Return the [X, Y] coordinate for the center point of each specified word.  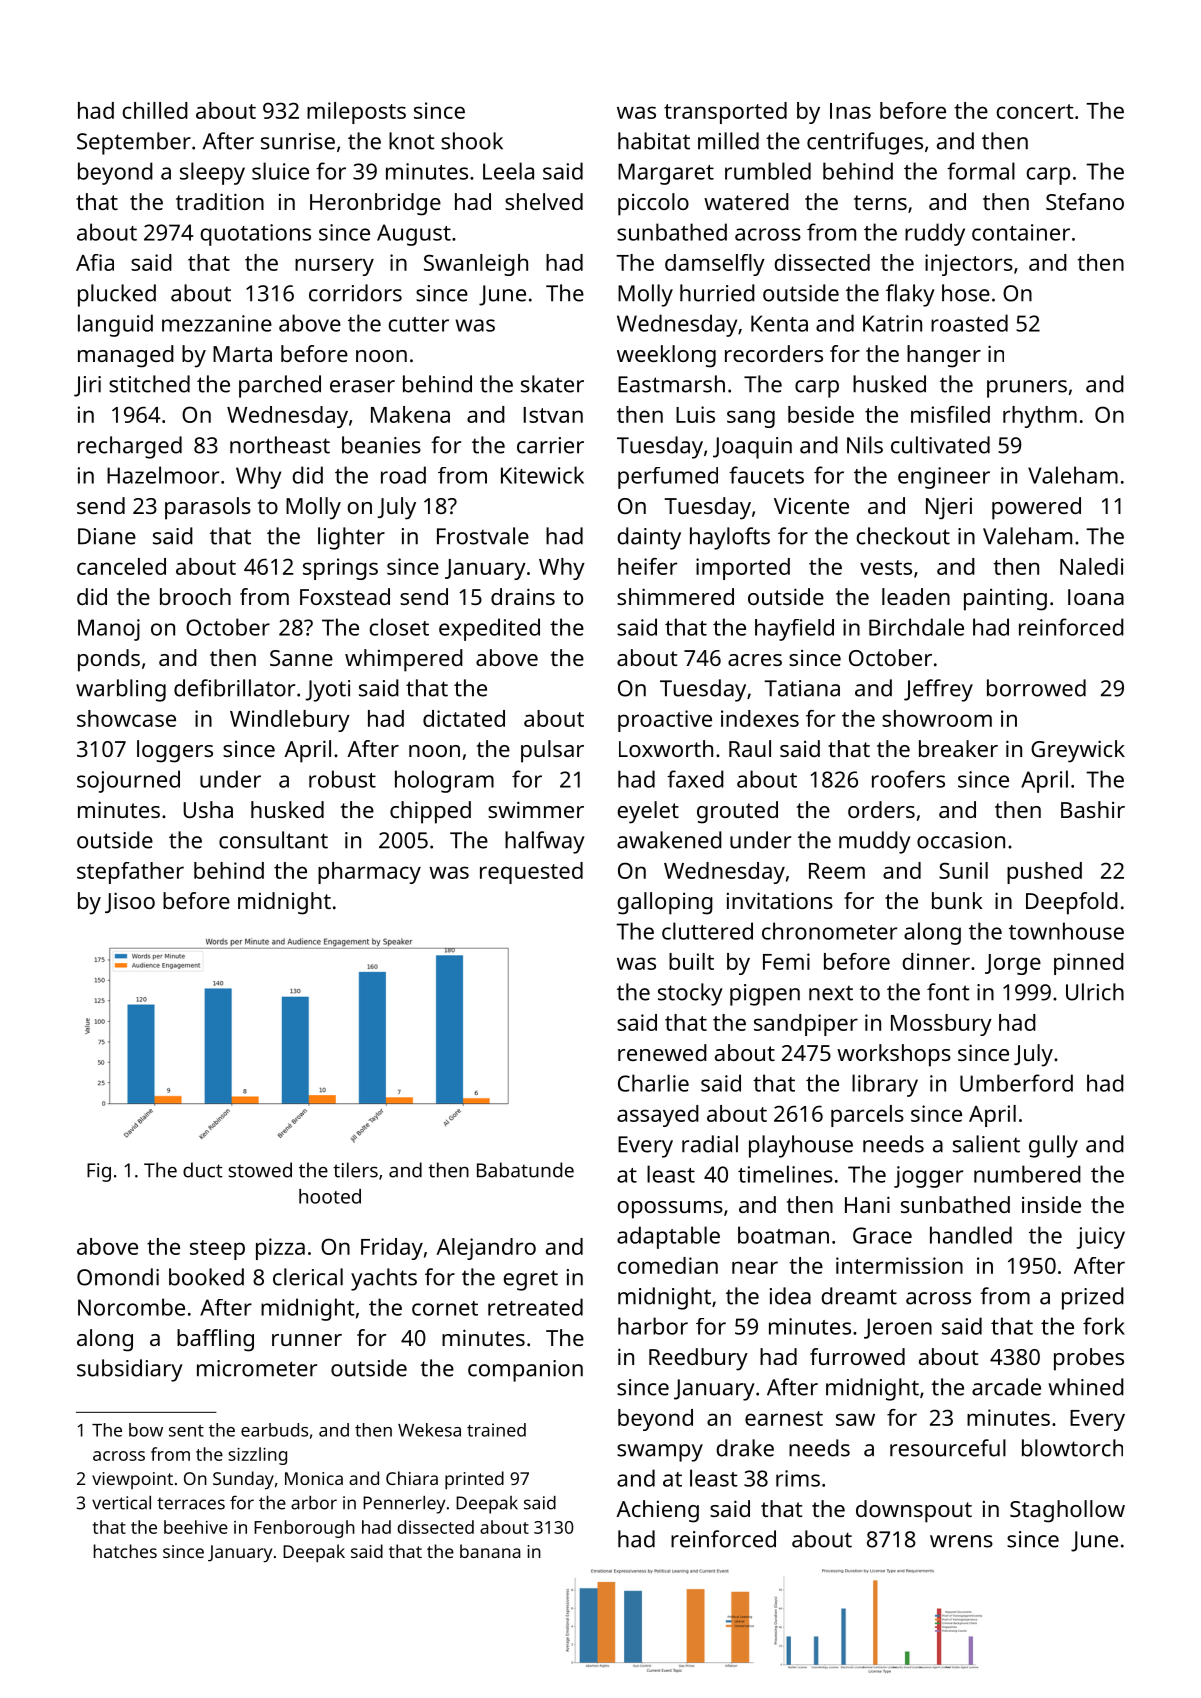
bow [146, 1430]
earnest [784, 1418]
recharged [130, 447]
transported [725, 113]
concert [1035, 111]
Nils [865, 445]
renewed [662, 1052]
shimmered [675, 596]
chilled [155, 110]
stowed [260, 1170]
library [885, 1085]
